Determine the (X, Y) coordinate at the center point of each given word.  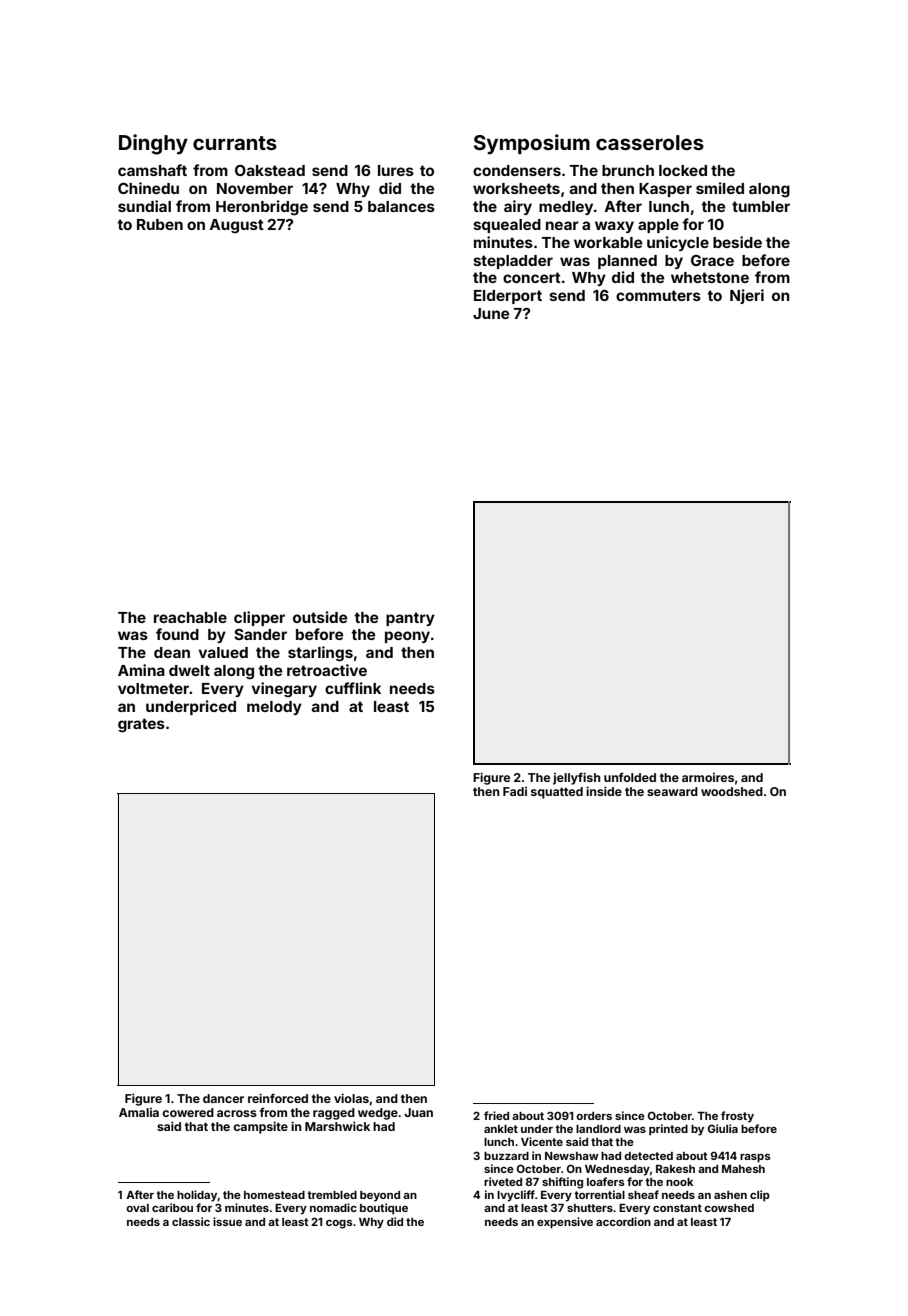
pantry (410, 619)
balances (401, 206)
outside (320, 617)
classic (191, 1221)
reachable (190, 617)
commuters (658, 295)
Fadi (515, 791)
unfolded (630, 777)
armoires (708, 777)
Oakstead (270, 170)
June (491, 313)
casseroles (650, 142)
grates (141, 725)
